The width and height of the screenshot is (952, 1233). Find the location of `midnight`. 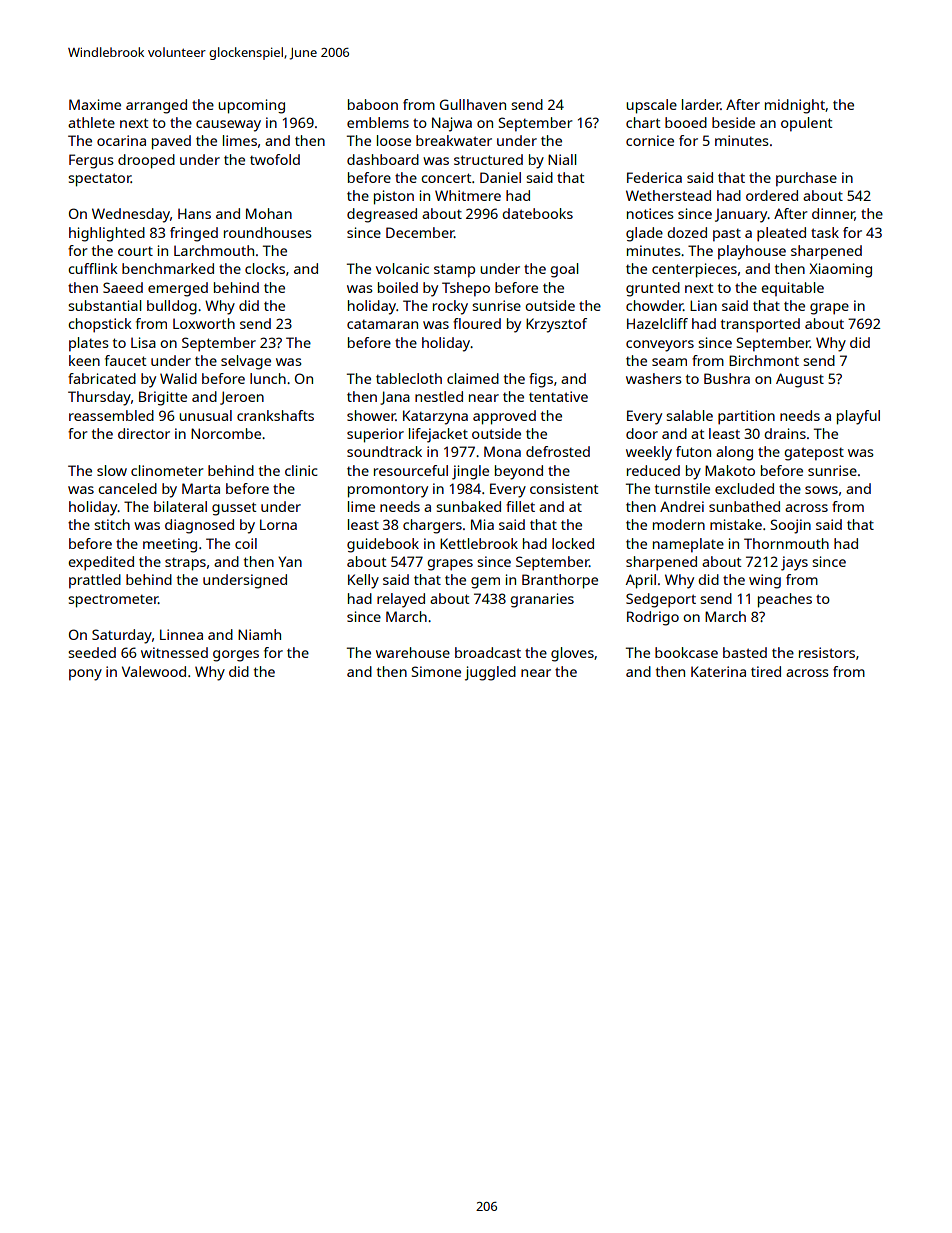

midnight is located at coordinates (795, 106).
